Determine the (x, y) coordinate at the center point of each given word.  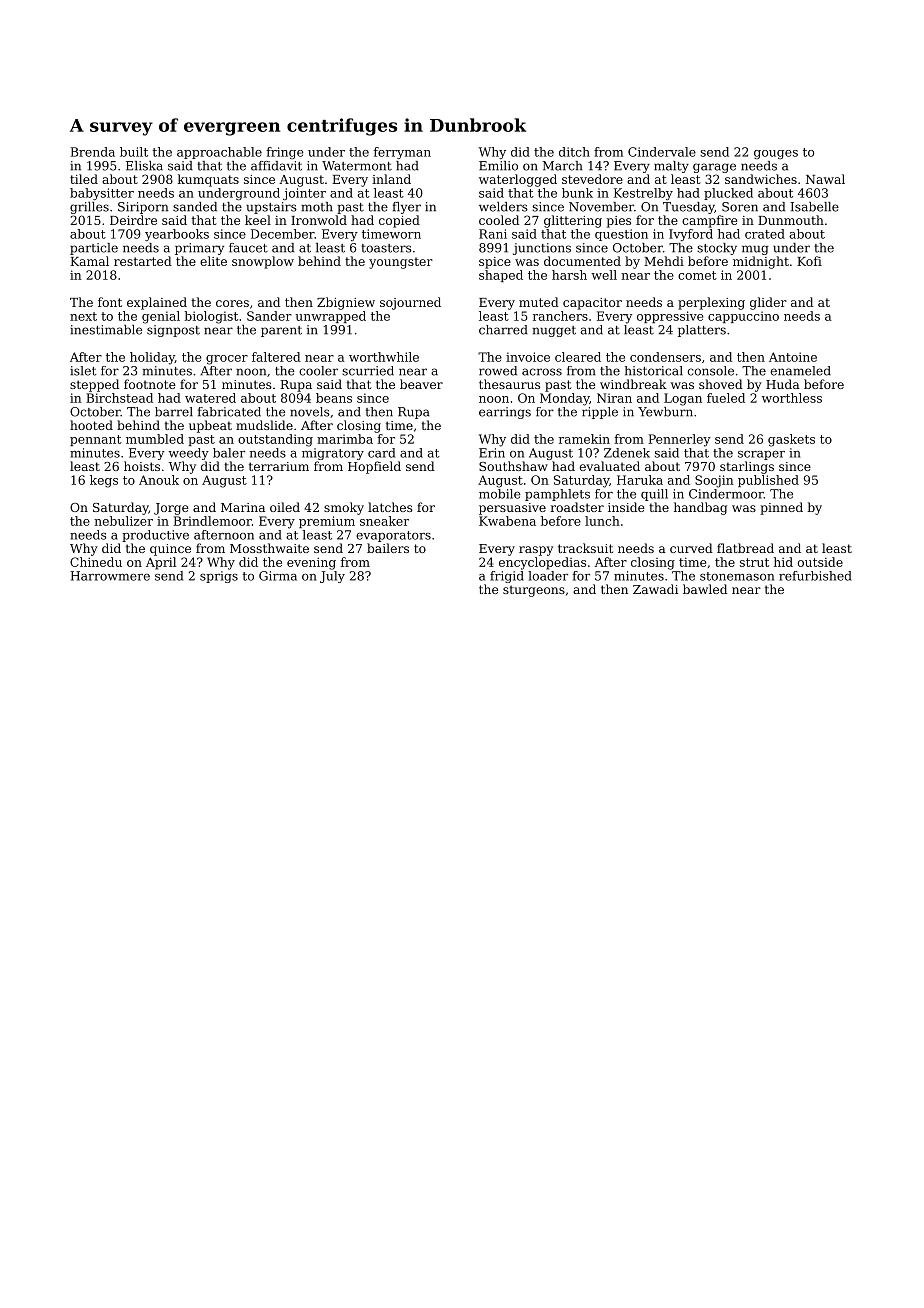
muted (539, 302)
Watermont (357, 166)
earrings (505, 413)
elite (213, 261)
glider (768, 303)
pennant (96, 440)
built (134, 152)
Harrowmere (110, 576)
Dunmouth (791, 220)
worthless (792, 398)
